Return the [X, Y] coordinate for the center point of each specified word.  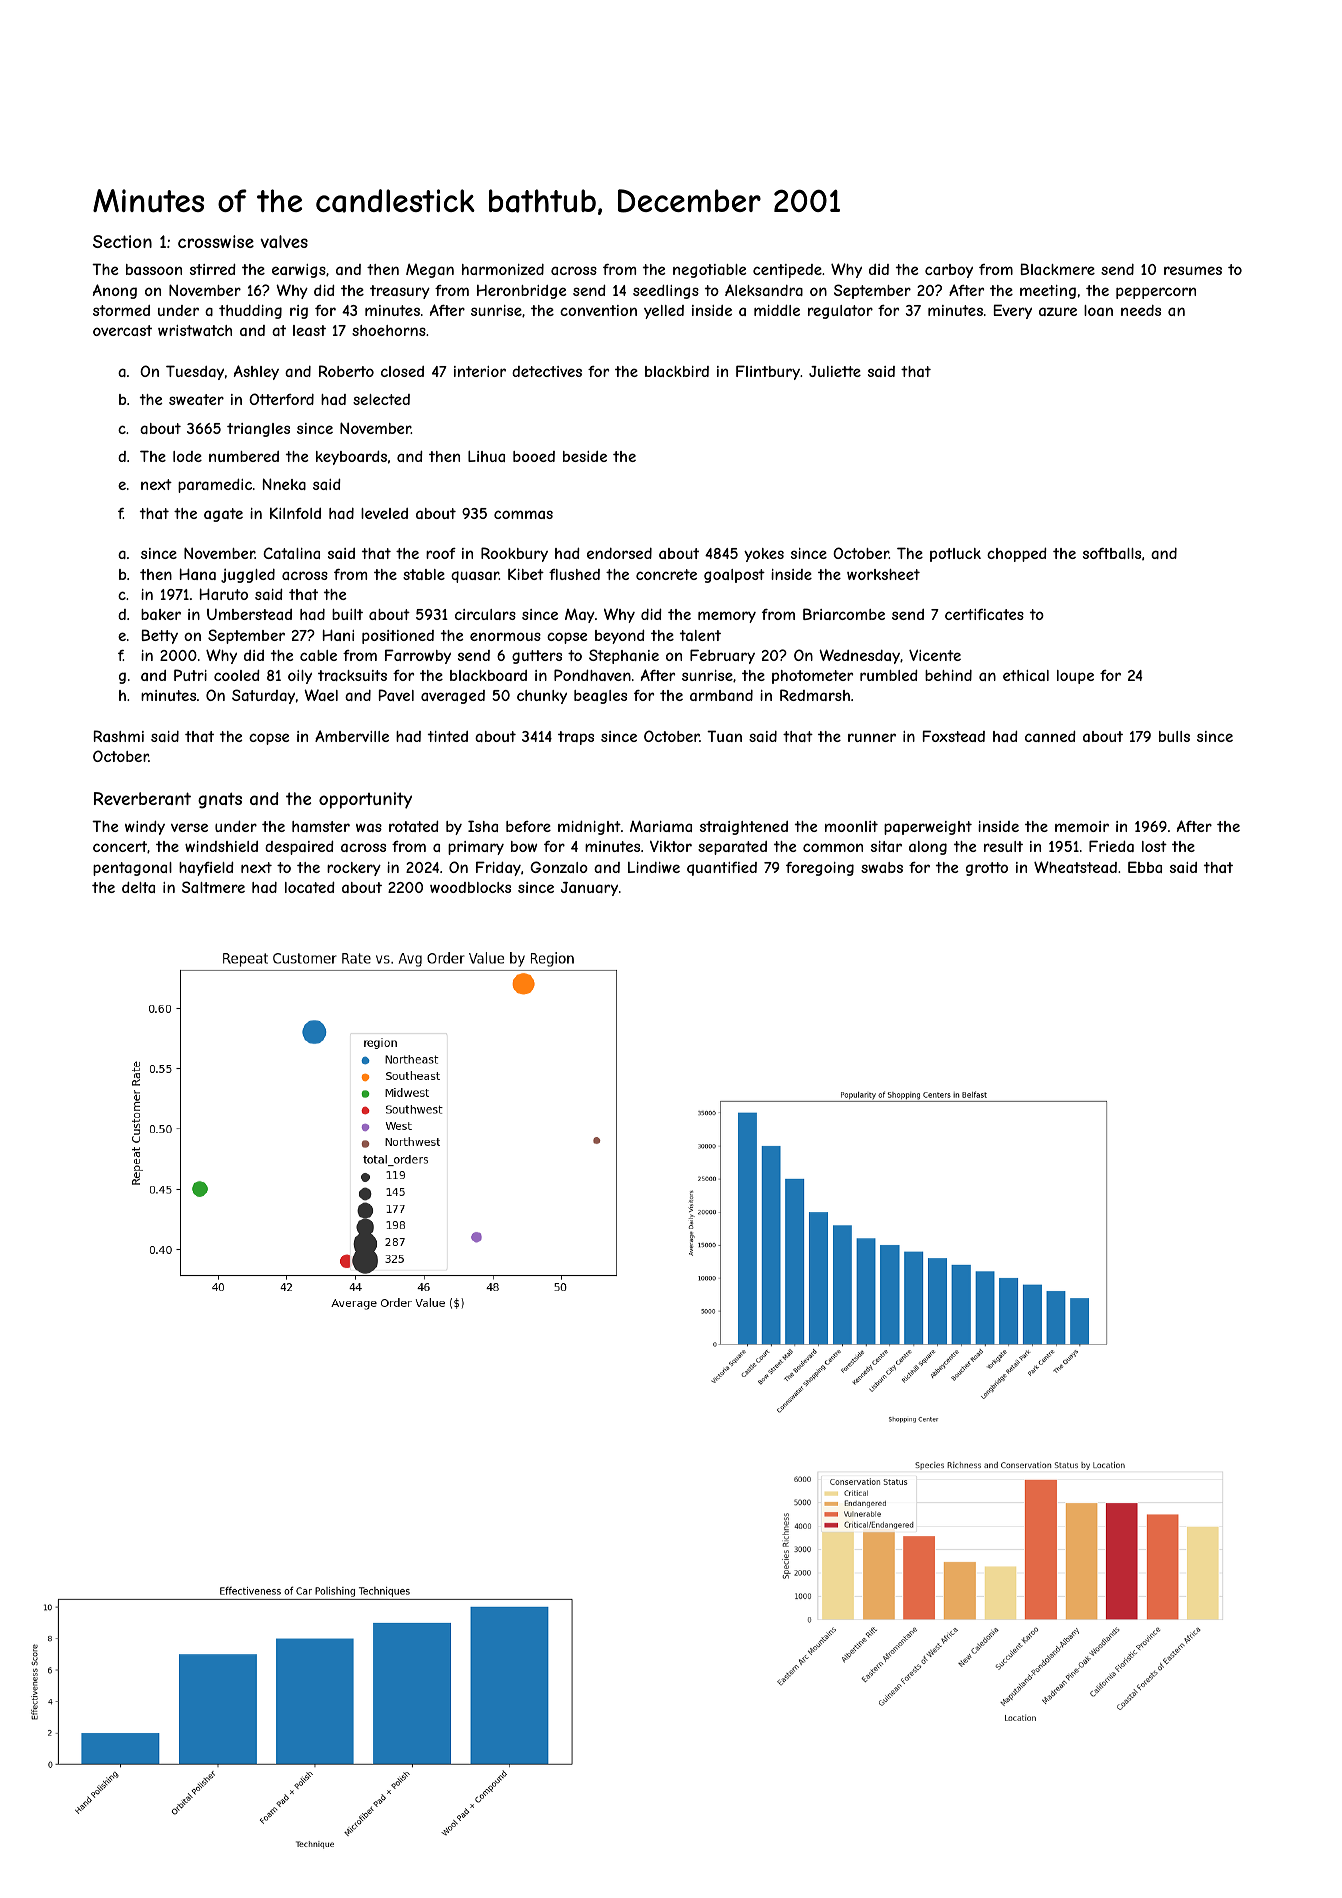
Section [122, 241]
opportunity [365, 800]
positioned [398, 637]
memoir [1082, 826]
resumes [1193, 270]
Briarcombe [844, 614]
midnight [589, 827]
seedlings [666, 291]
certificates [984, 614]
